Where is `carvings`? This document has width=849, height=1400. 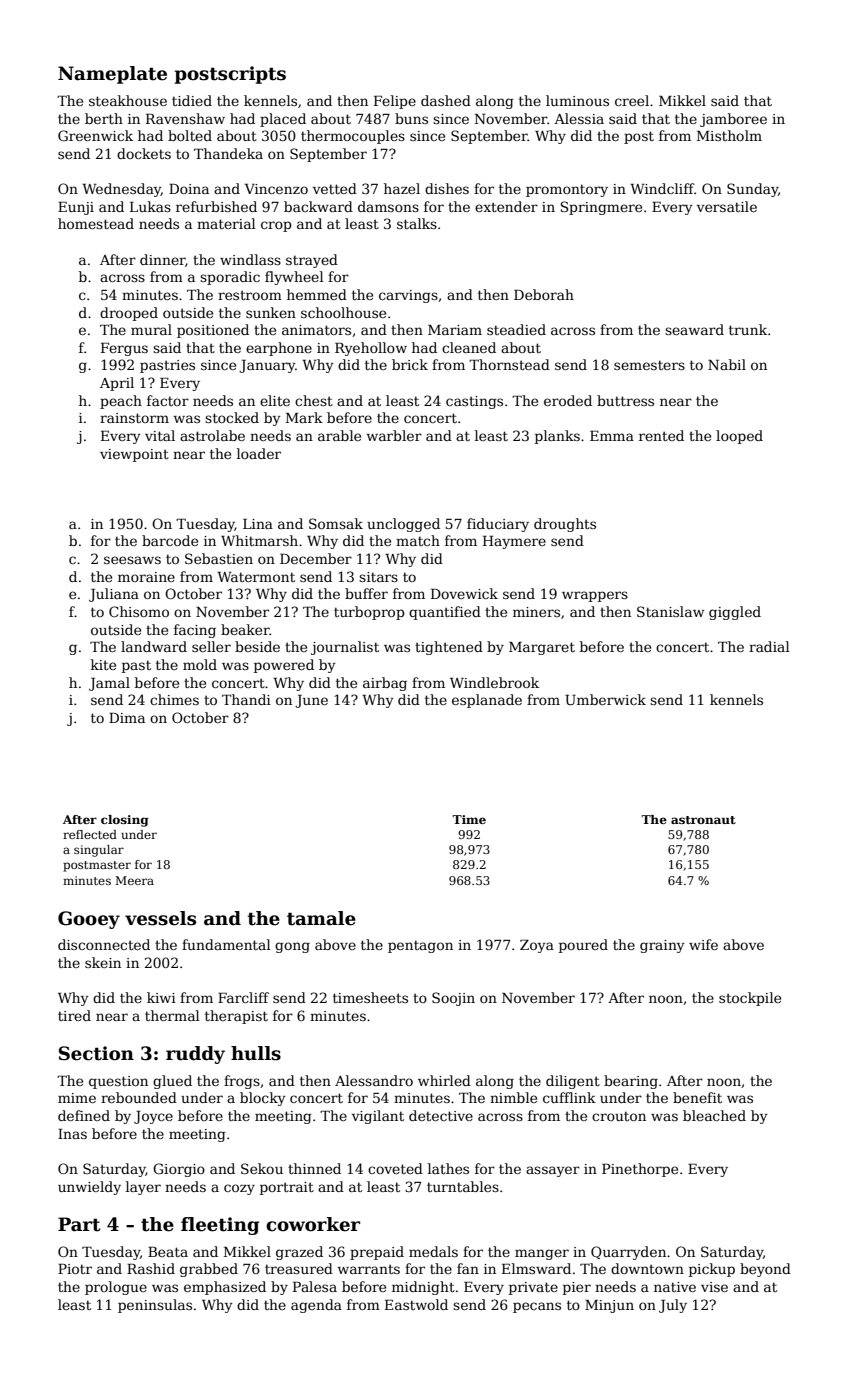 carvings is located at coordinates (408, 296).
